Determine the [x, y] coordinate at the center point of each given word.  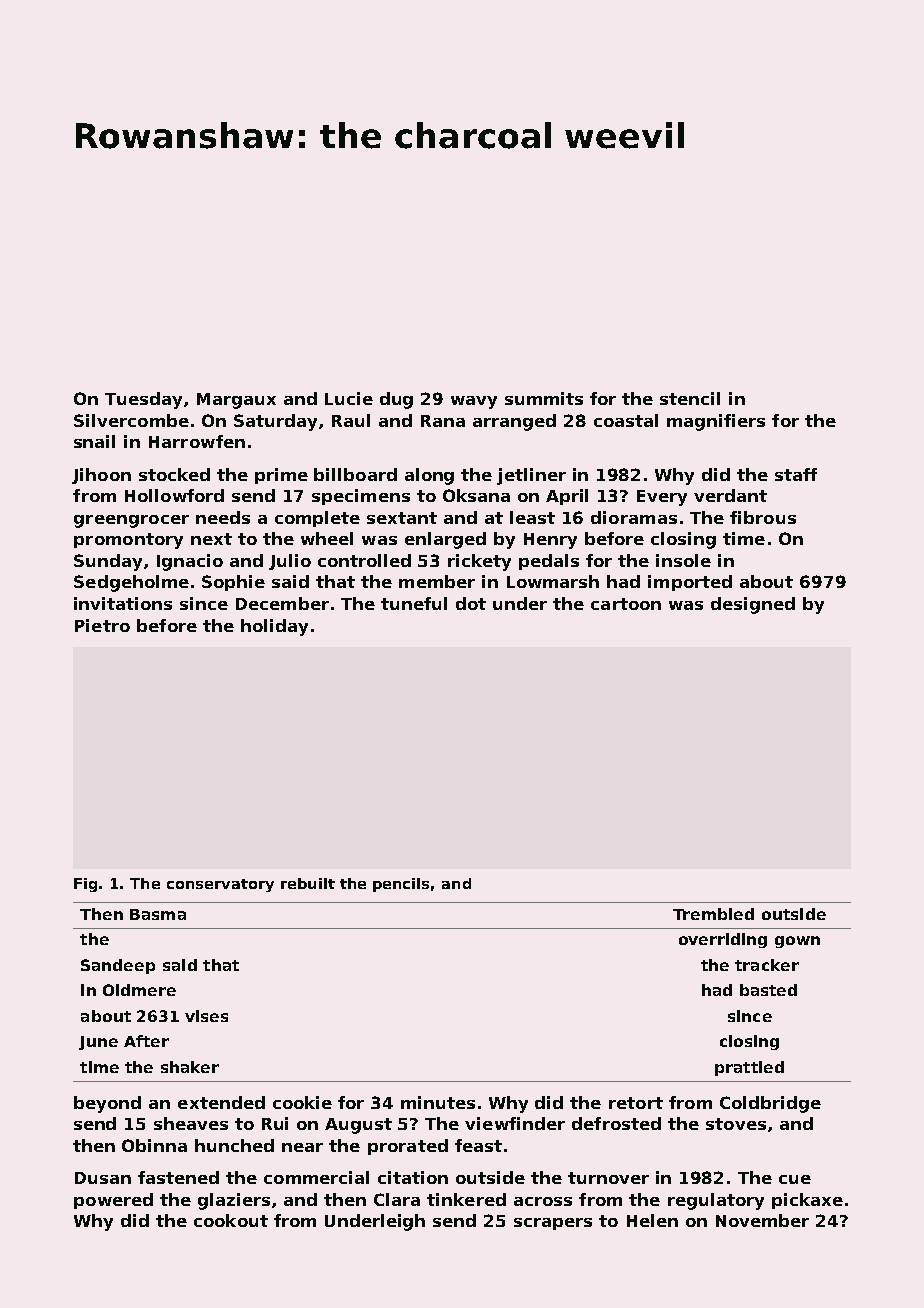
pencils [401, 885]
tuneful [414, 603]
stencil [690, 398]
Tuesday [143, 400]
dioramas [634, 517]
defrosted [616, 1123]
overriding [723, 940]
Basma [158, 914]
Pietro [102, 625]
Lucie [349, 398]
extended [221, 1102]
